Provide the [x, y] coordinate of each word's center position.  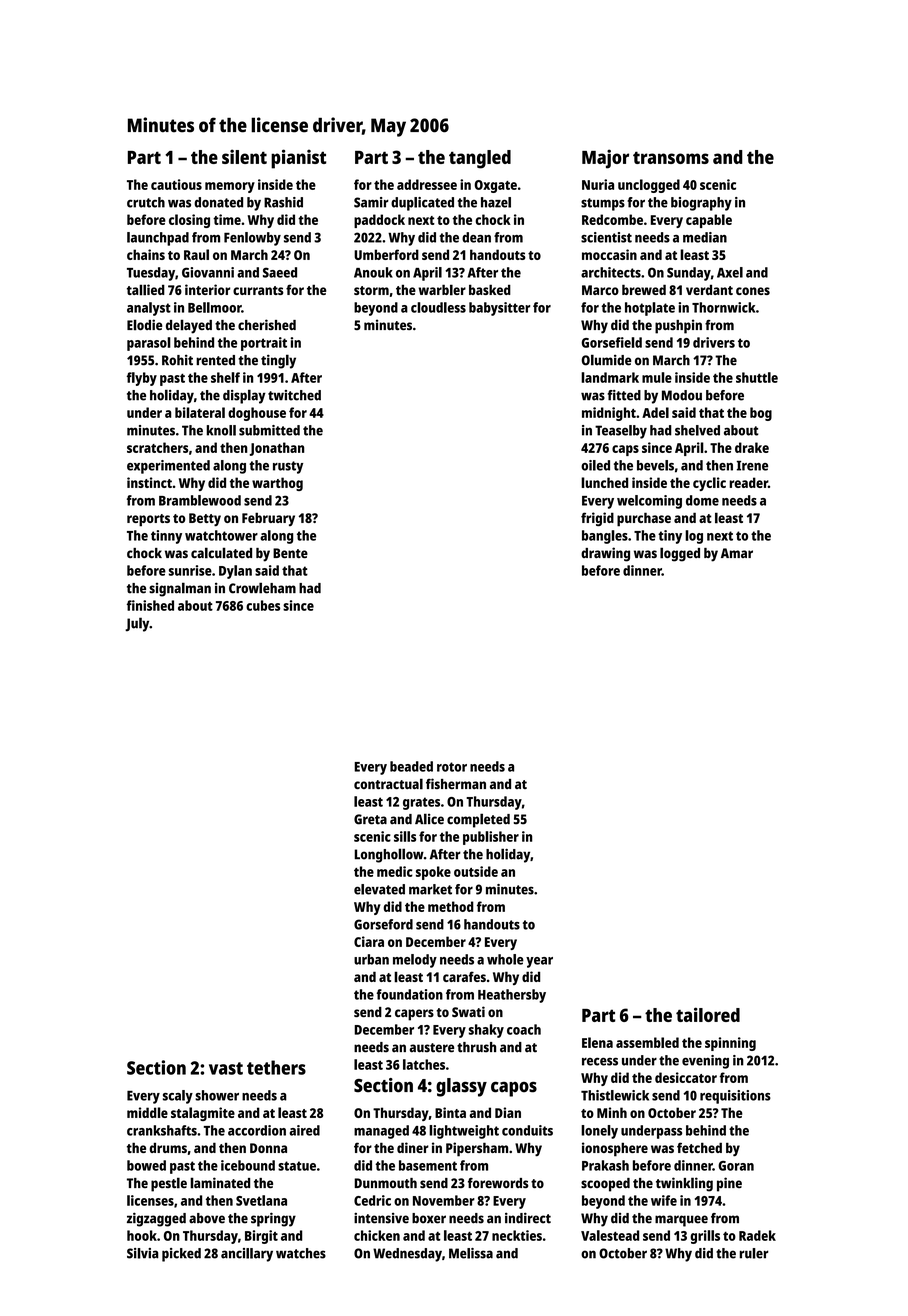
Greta [370, 819]
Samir [371, 202]
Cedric [372, 1200]
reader [748, 482]
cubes [263, 605]
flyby [142, 379]
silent [244, 156]
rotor [452, 767]
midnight [609, 414]
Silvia [142, 1253]
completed [478, 820]
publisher [491, 838]
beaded [411, 766]
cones [753, 291]
